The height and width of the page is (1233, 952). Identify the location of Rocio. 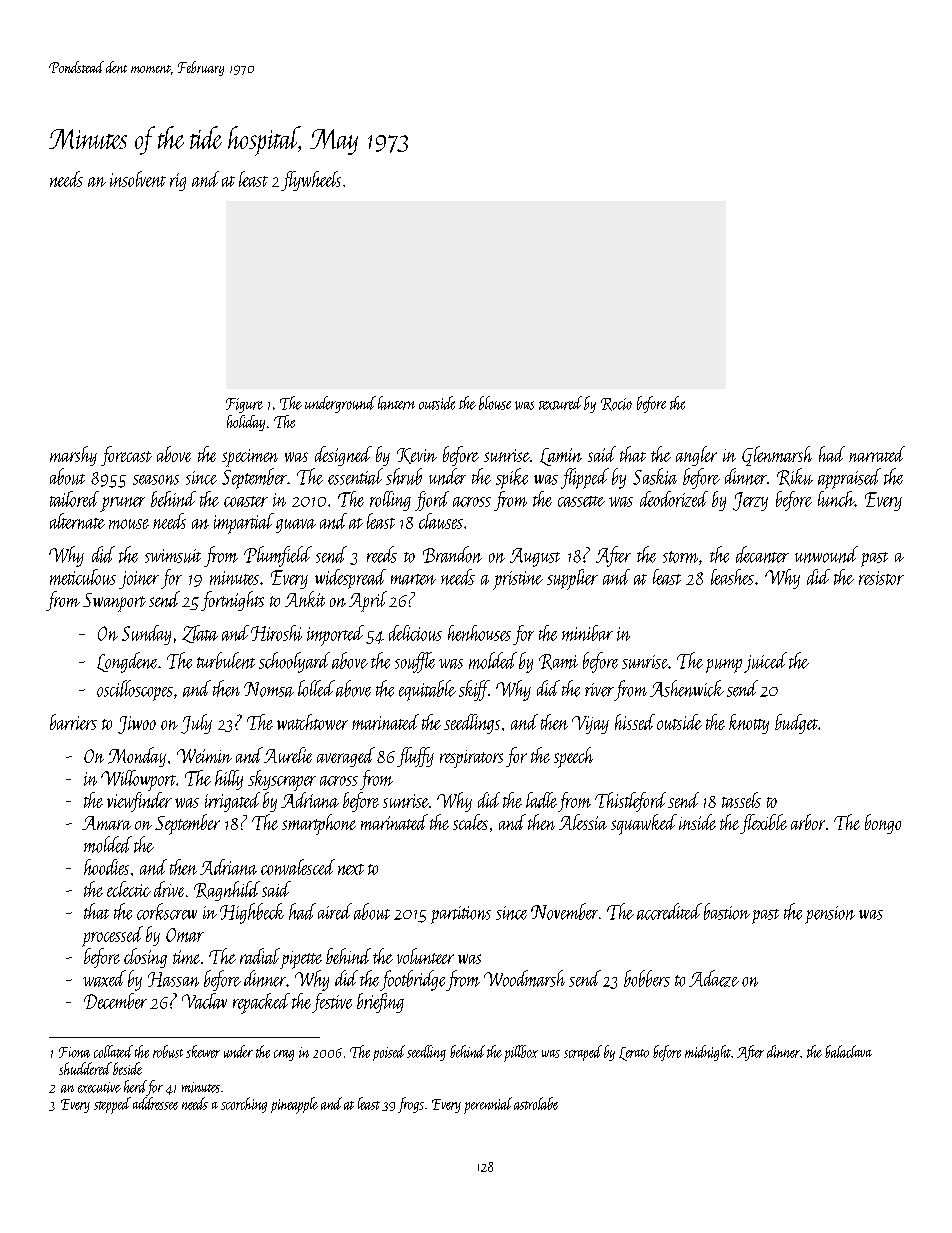
(616, 404).
